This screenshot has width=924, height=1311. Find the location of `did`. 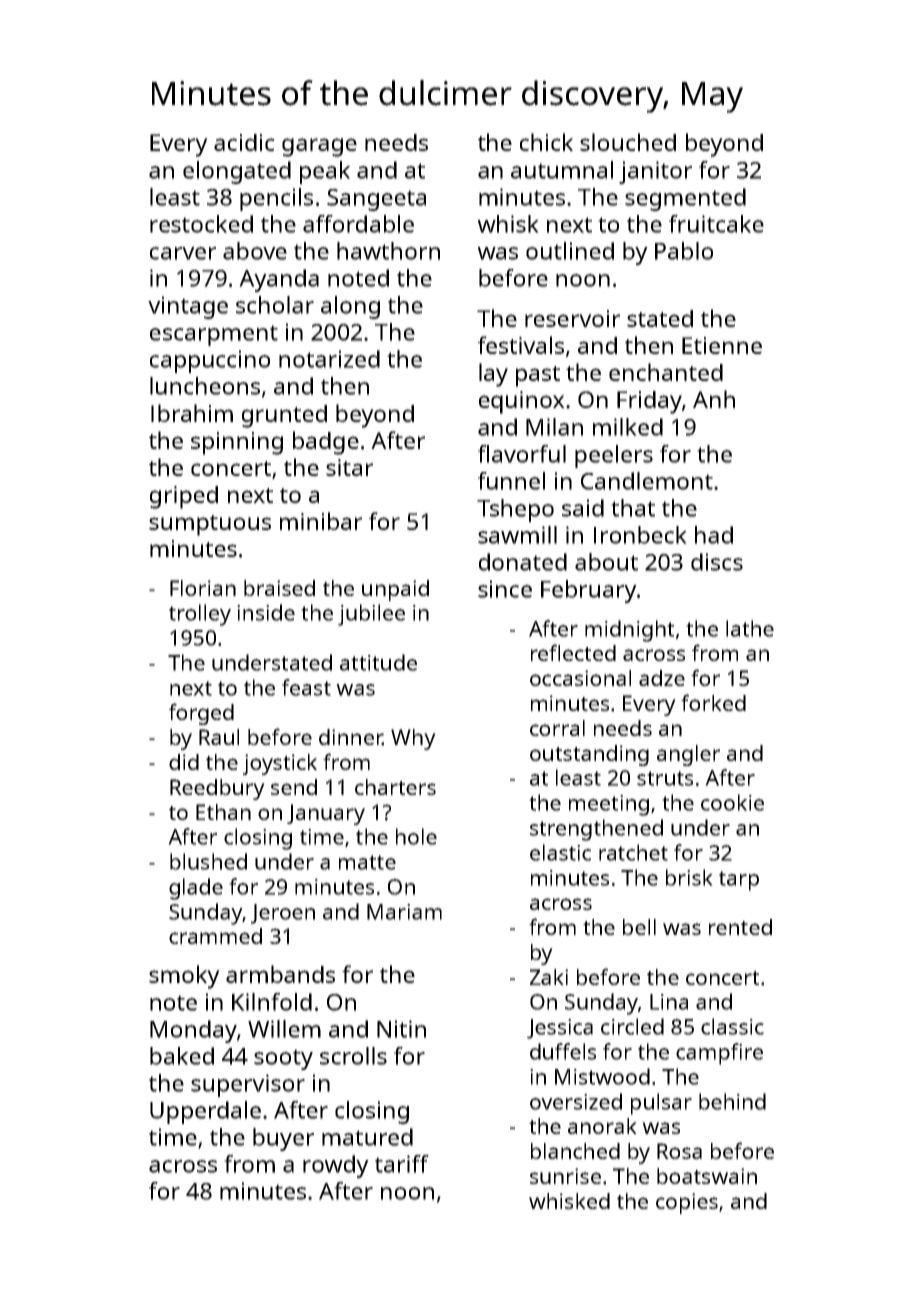

did is located at coordinates (184, 762).
